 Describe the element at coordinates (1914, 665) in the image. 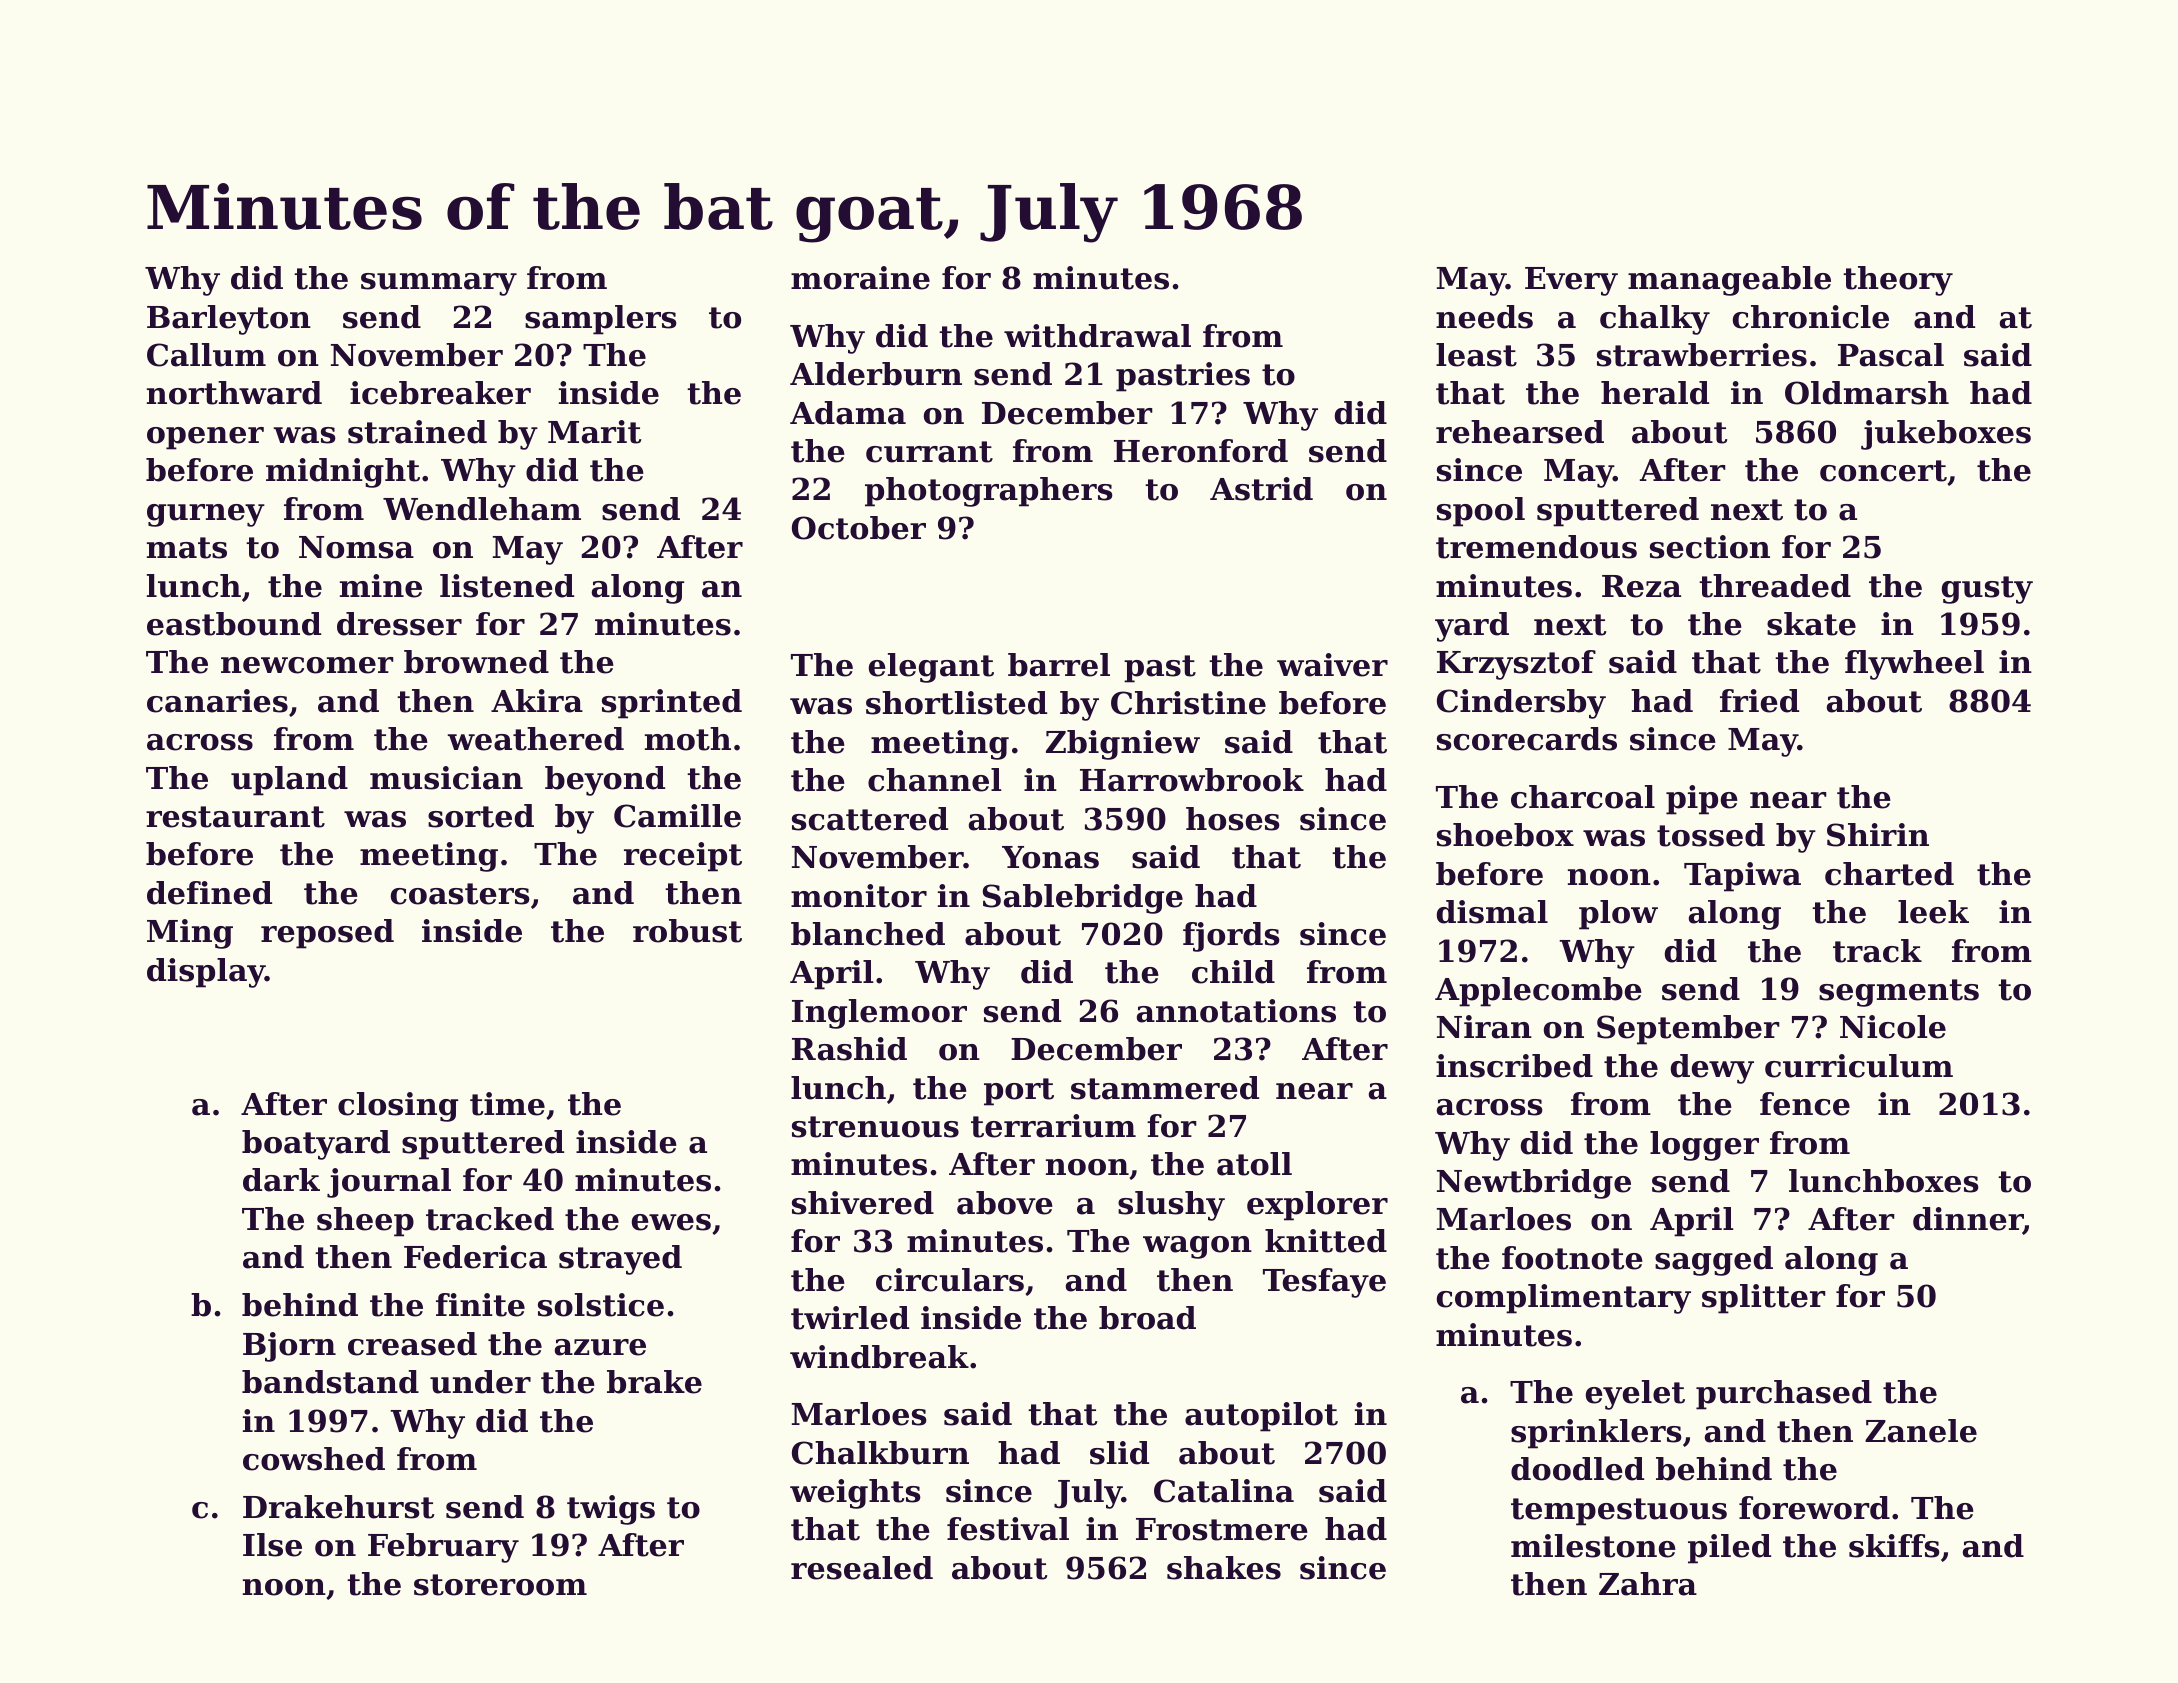

I see `flywheel` at that location.
